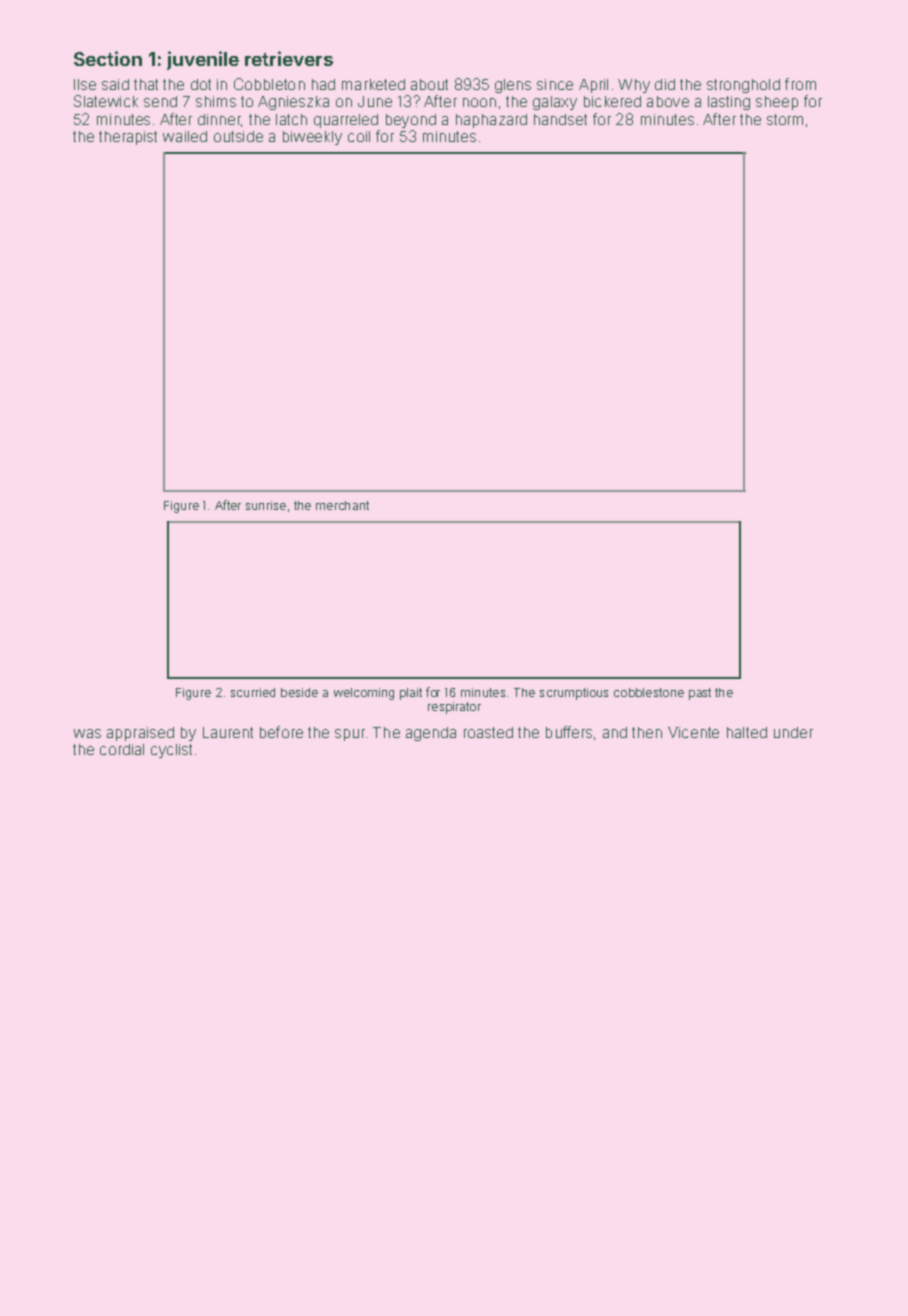 The width and height of the document is (908, 1316). What do you see at coordinates (647, 732) in the document?
I see `then` at bounding box center [647, 732].
